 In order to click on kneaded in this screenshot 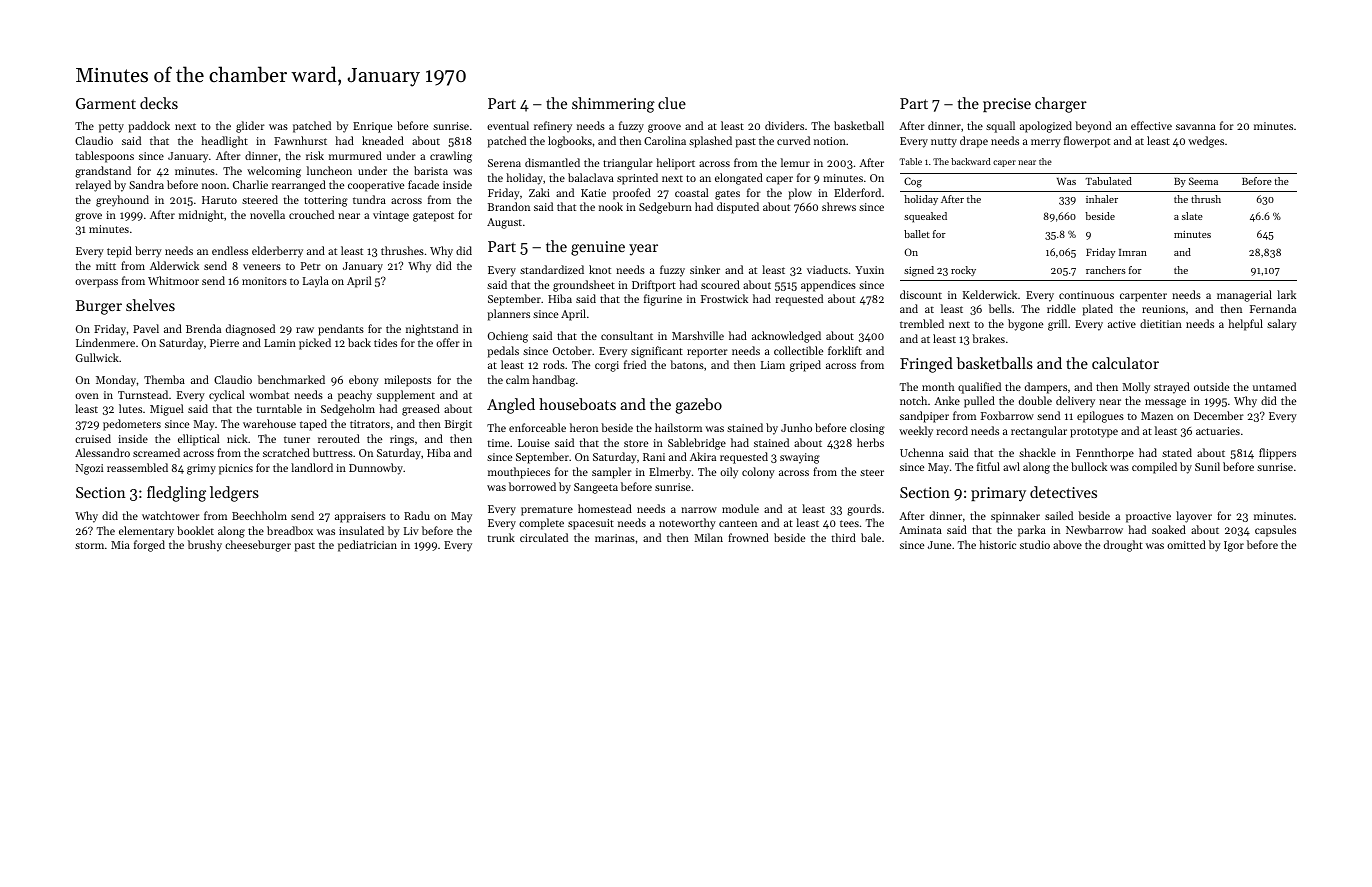, I will do `click(383, 140)`.
